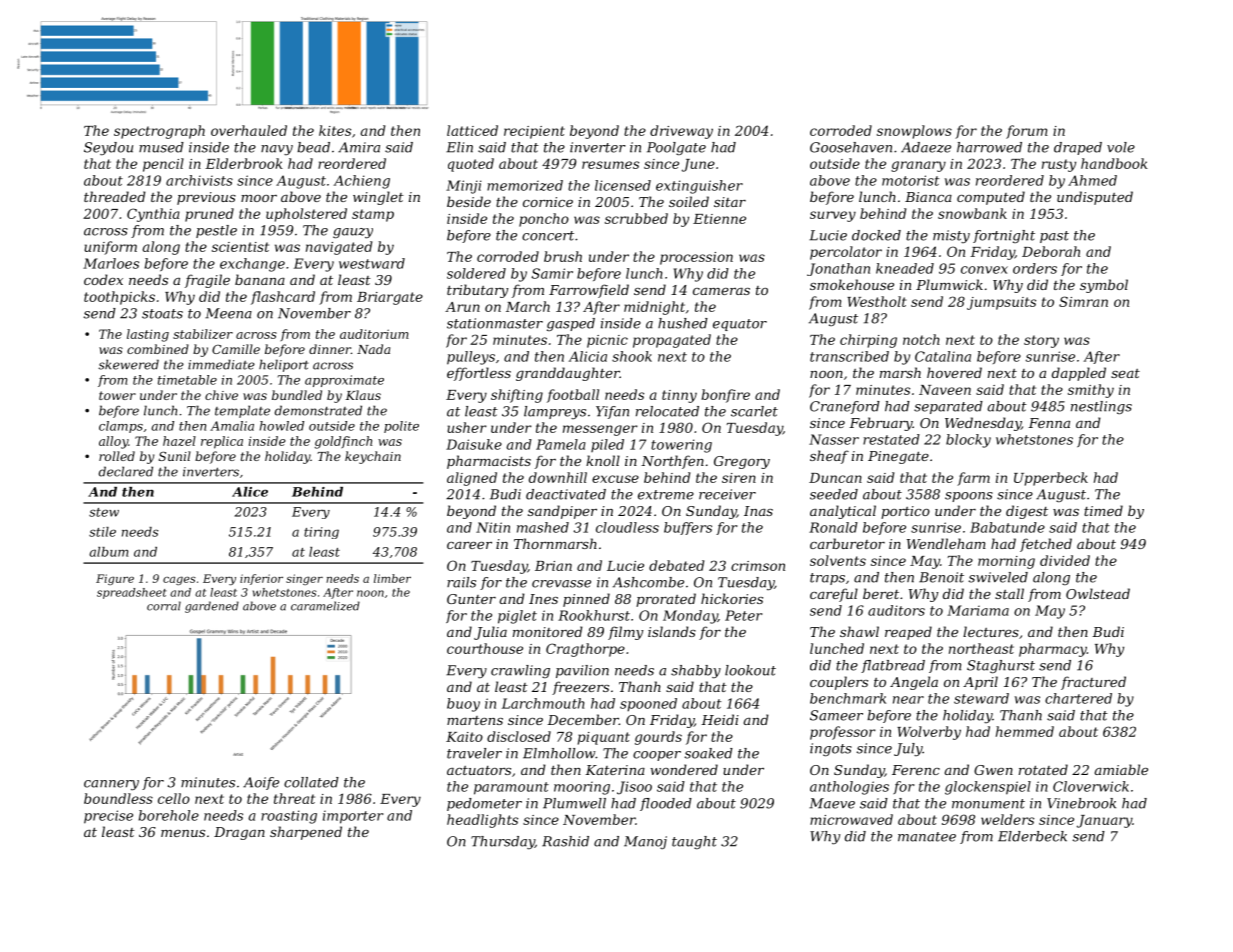 This screenshot has width=1233, height=952. I want to click on Upperbeck, so click(1051, 479).
